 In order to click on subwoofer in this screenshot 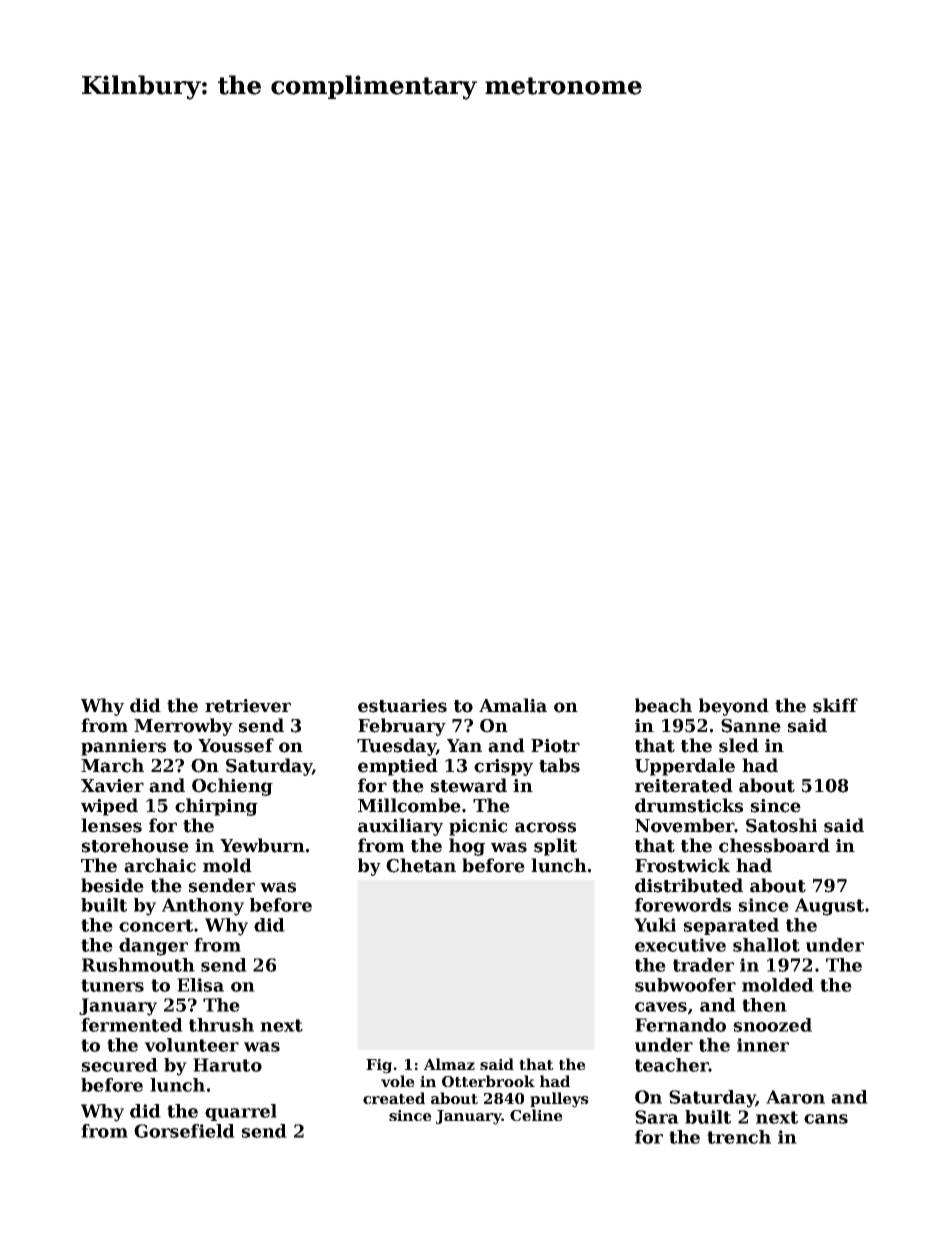, I will do `click(685, 985)`.
